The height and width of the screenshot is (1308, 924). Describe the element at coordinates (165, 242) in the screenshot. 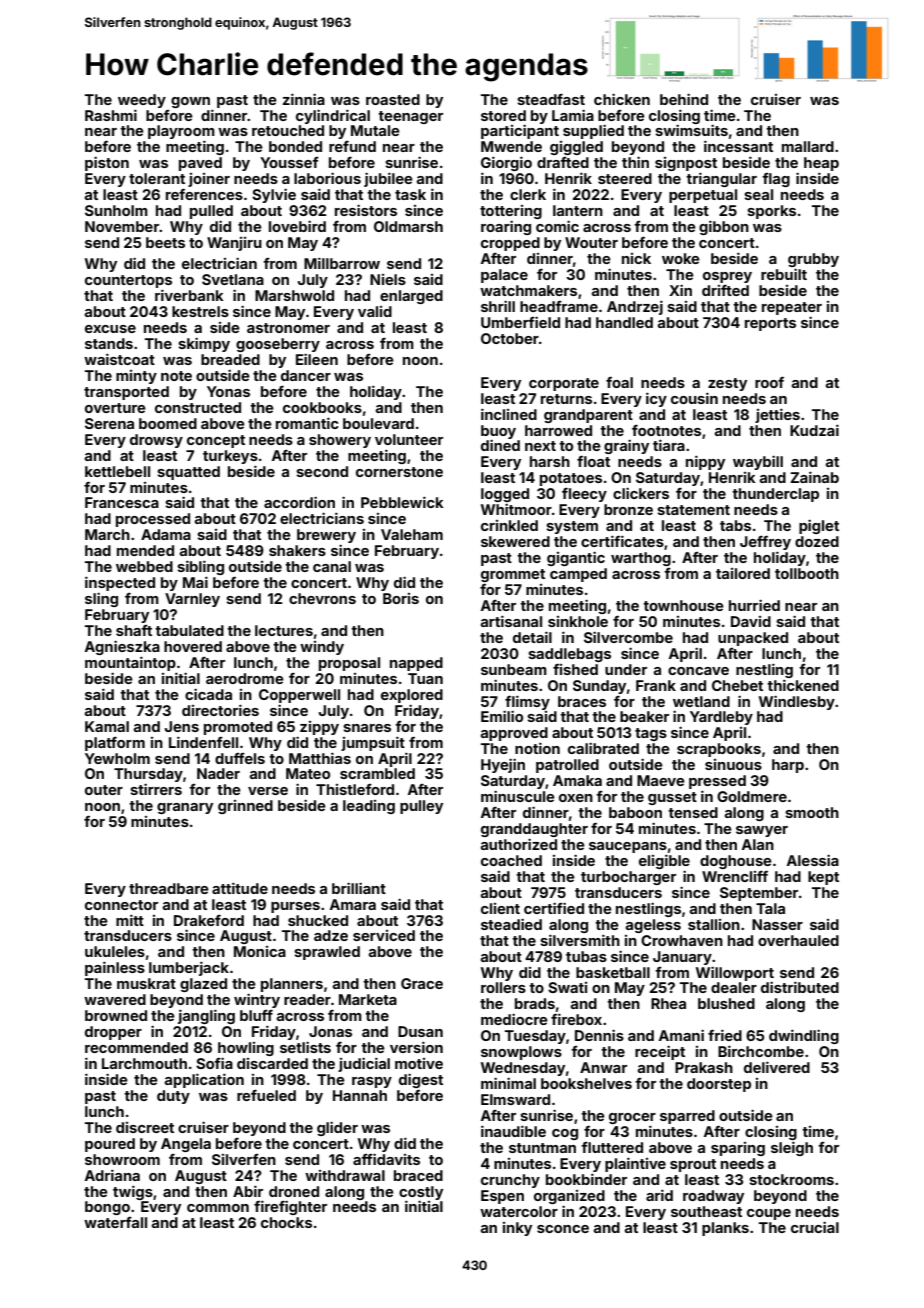

I see `beets` at that location.
